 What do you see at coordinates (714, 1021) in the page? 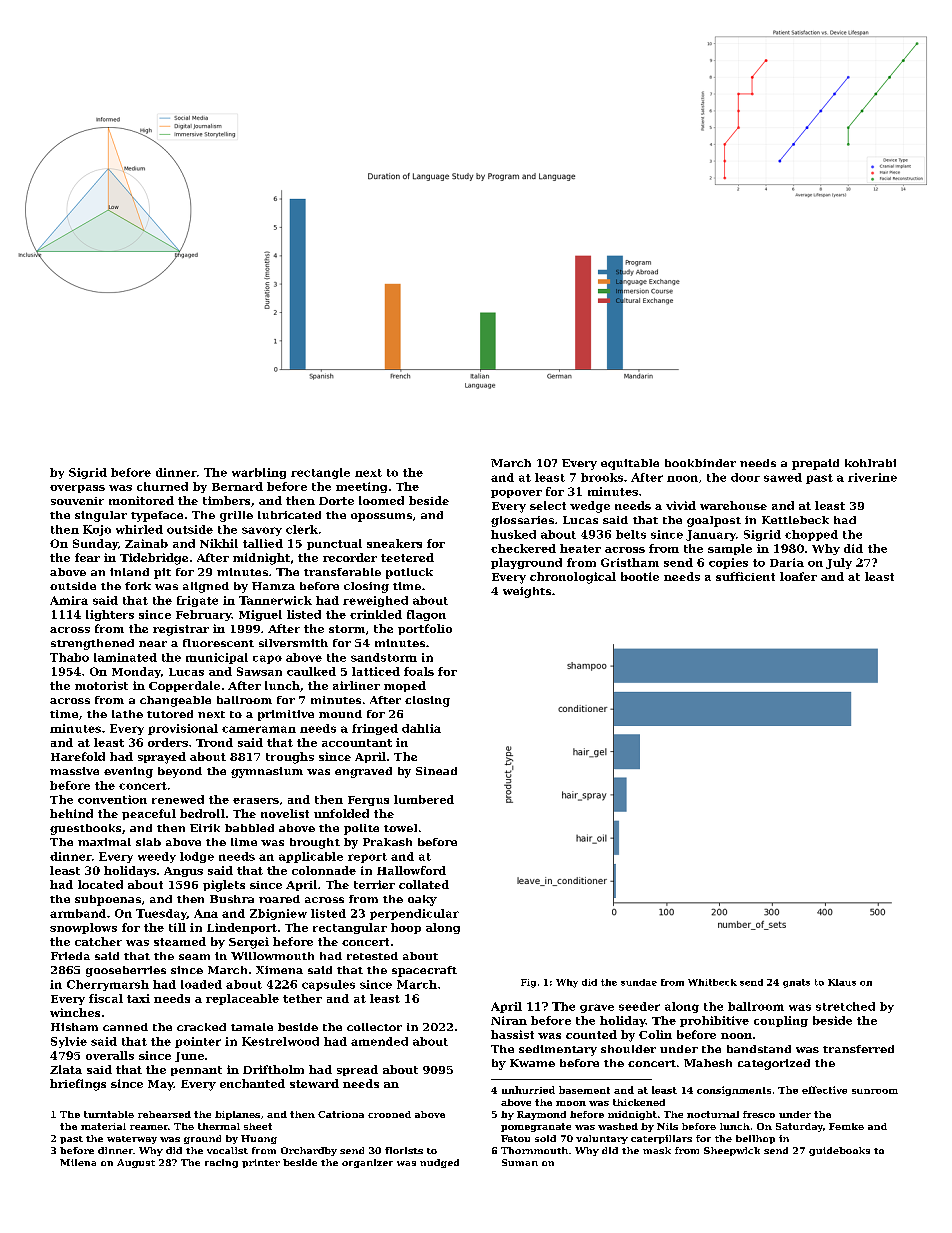
I see `prohibitive` at bounding box center [714, 1021].
